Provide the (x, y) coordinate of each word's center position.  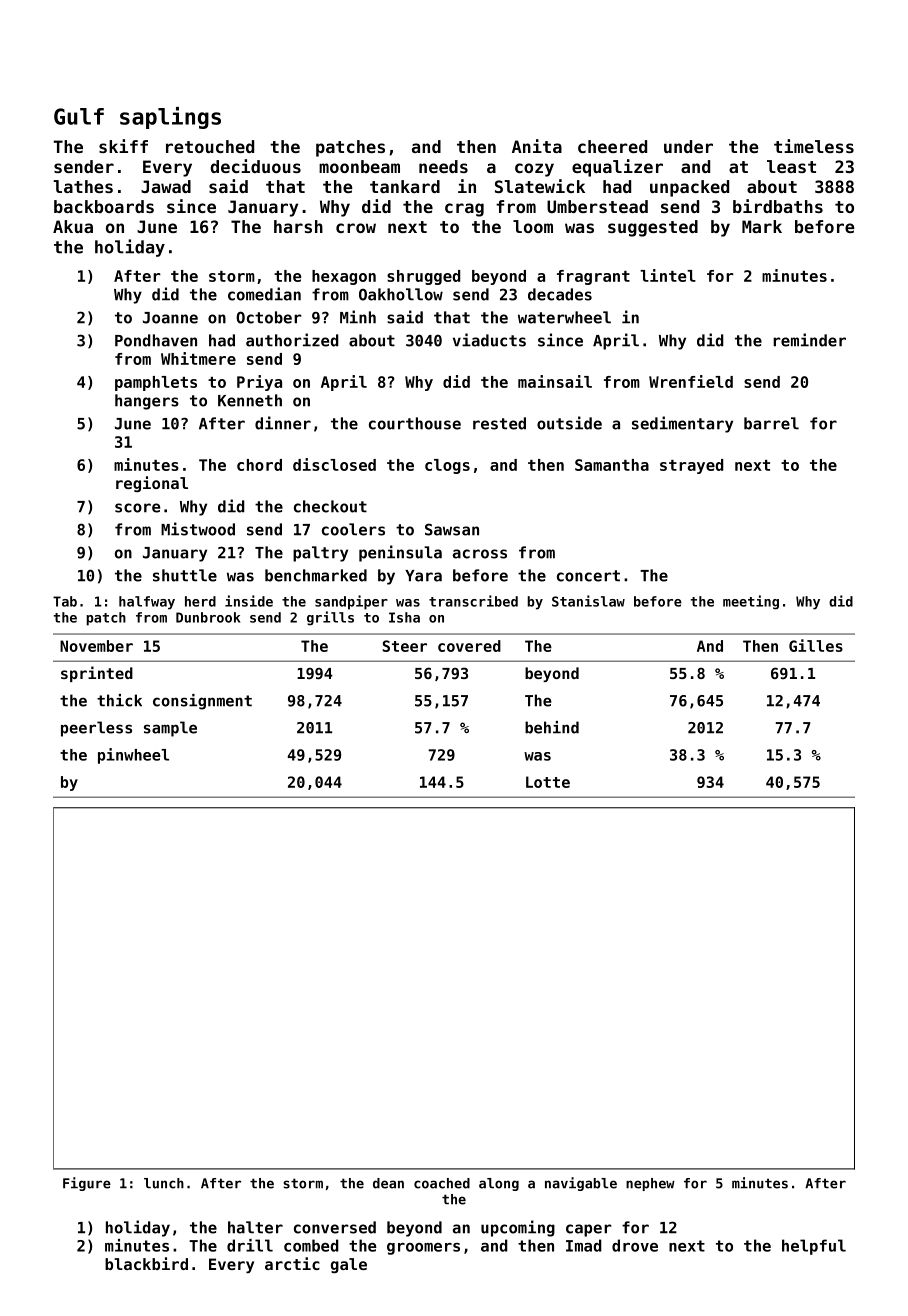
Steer (404, 646)
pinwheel (133, 756)
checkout (330, 506)
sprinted (97, 674)
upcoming (518, 1228)
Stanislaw (588, 601)
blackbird (146, 1263)
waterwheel (564, 317)
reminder (809, 340)
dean (388, 1183)
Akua (73, 226)
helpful (814, 1247)
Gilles (816, 645)
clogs (447, 466)
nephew (650, 1184)
